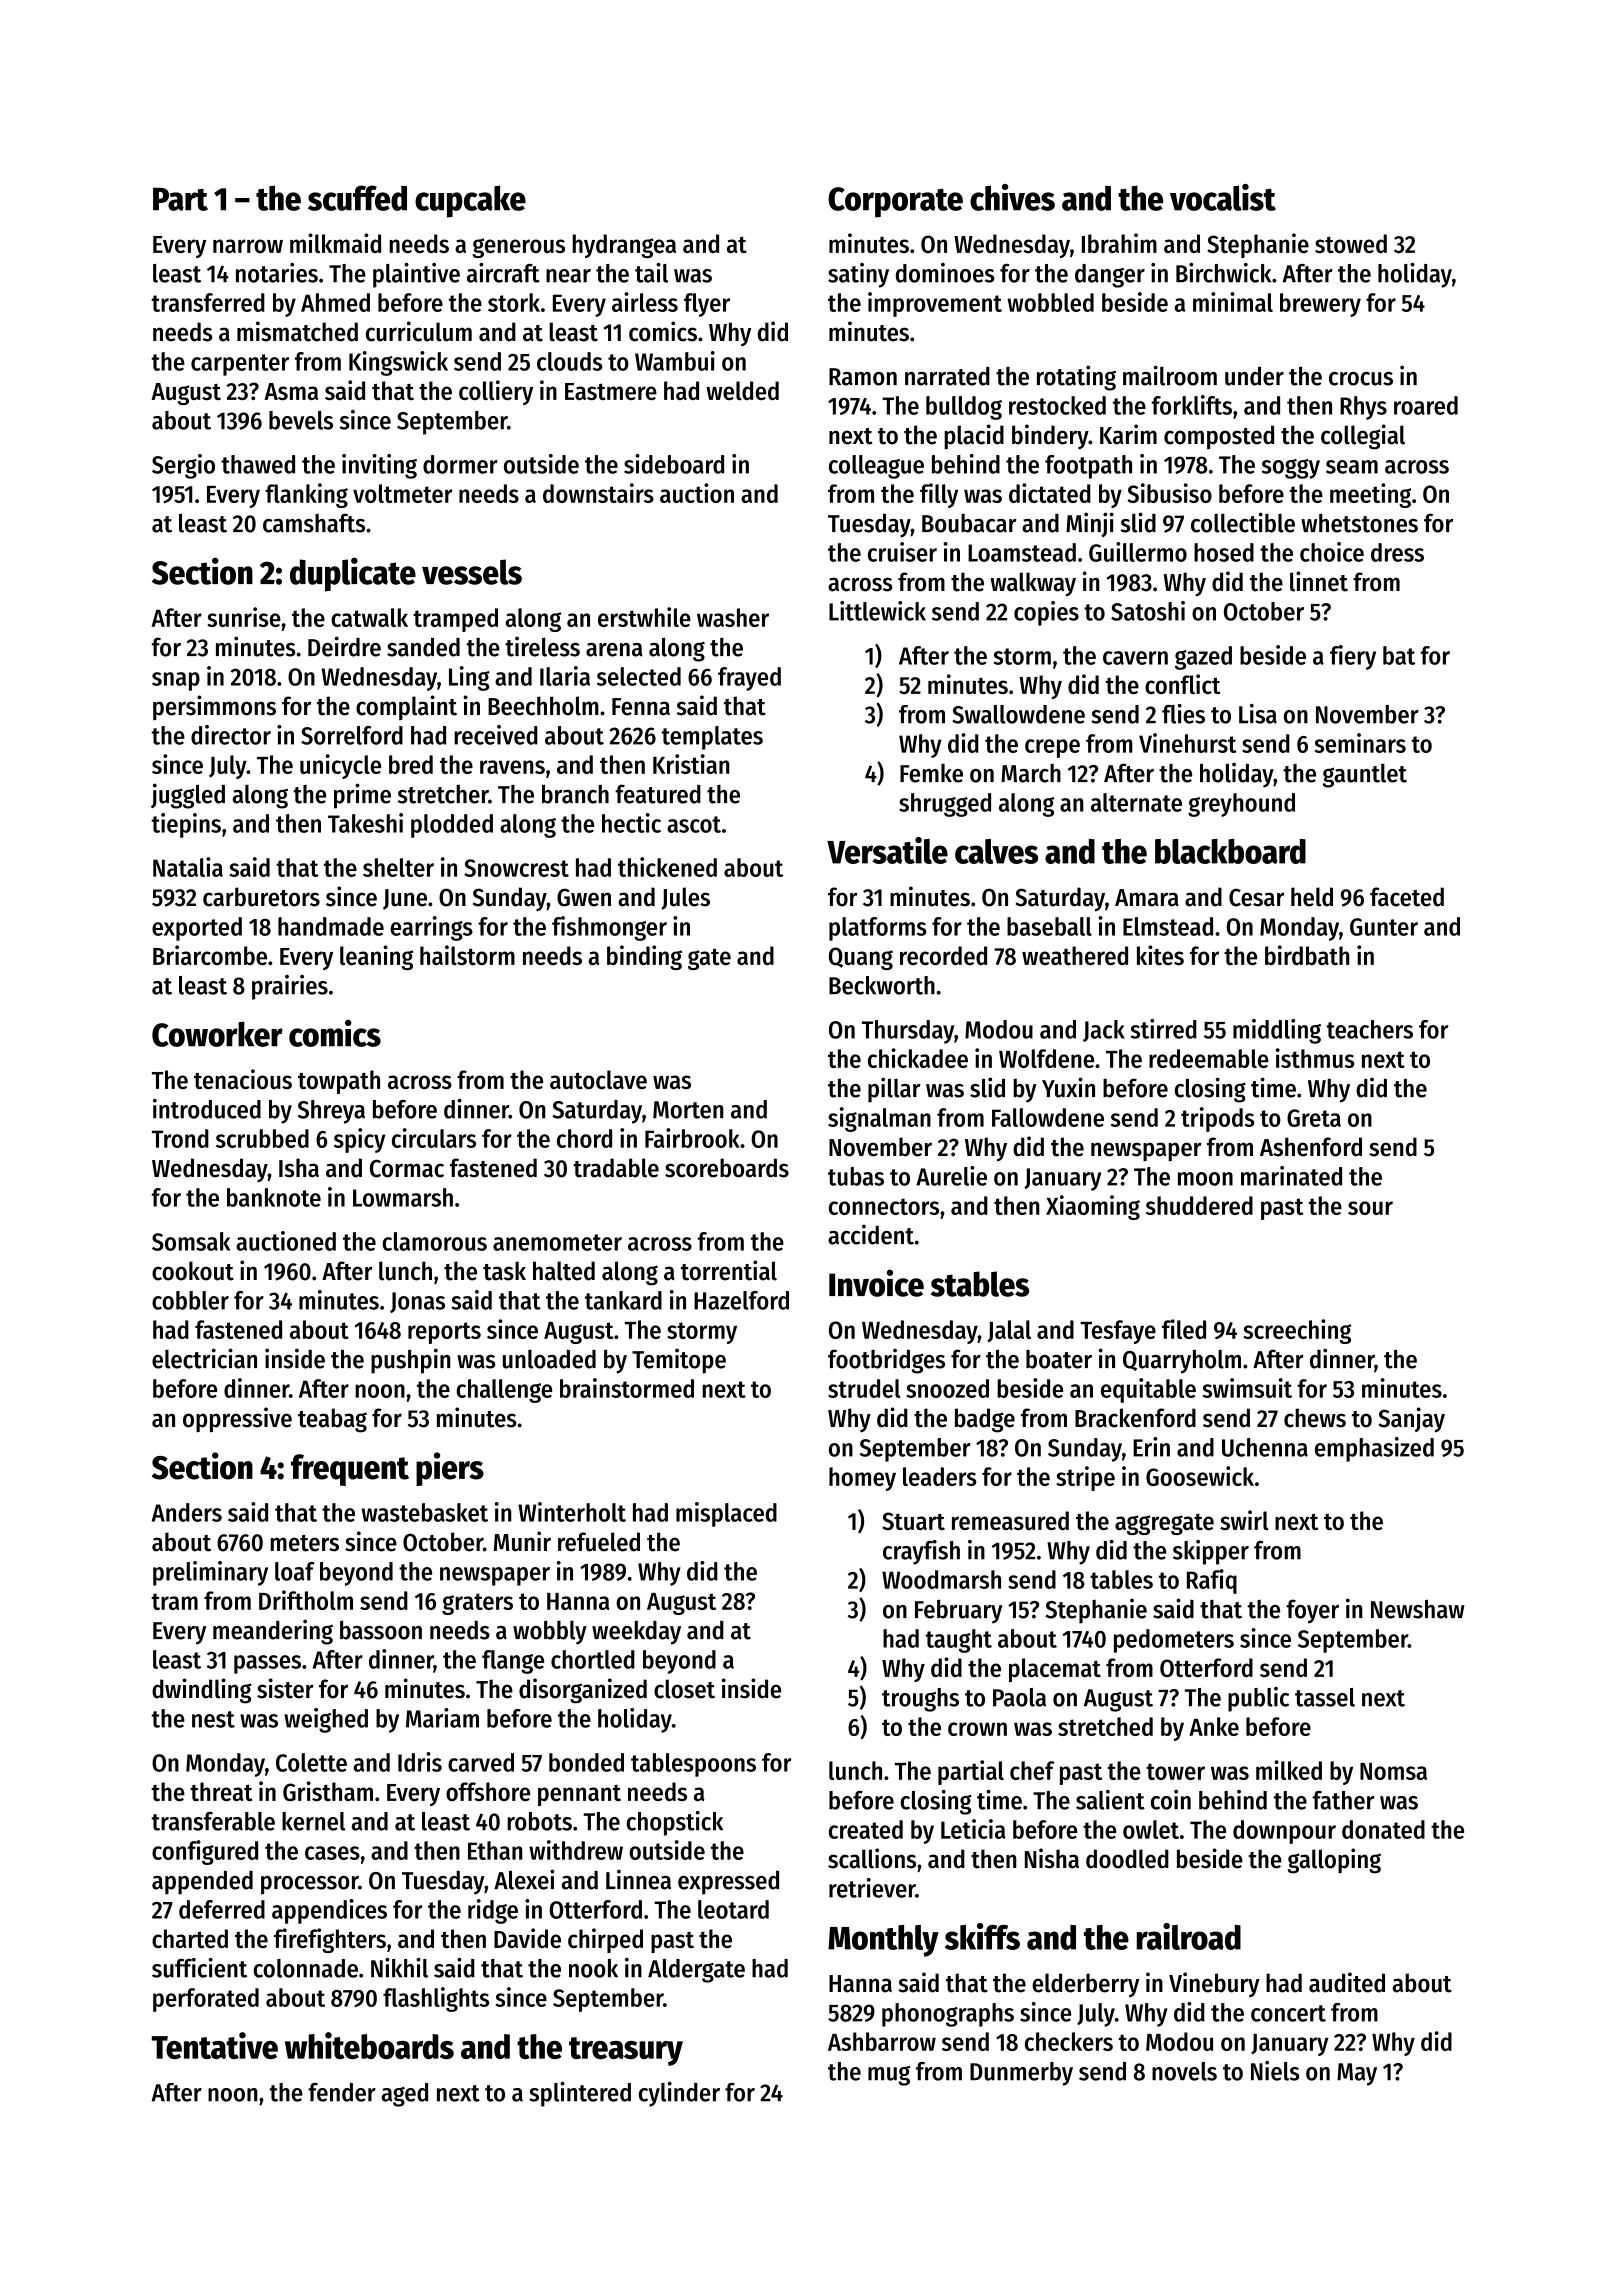  What do you see at coordinates (274, 1197) in the image?
I see `banknote` at bounding box center [274, 1197].
